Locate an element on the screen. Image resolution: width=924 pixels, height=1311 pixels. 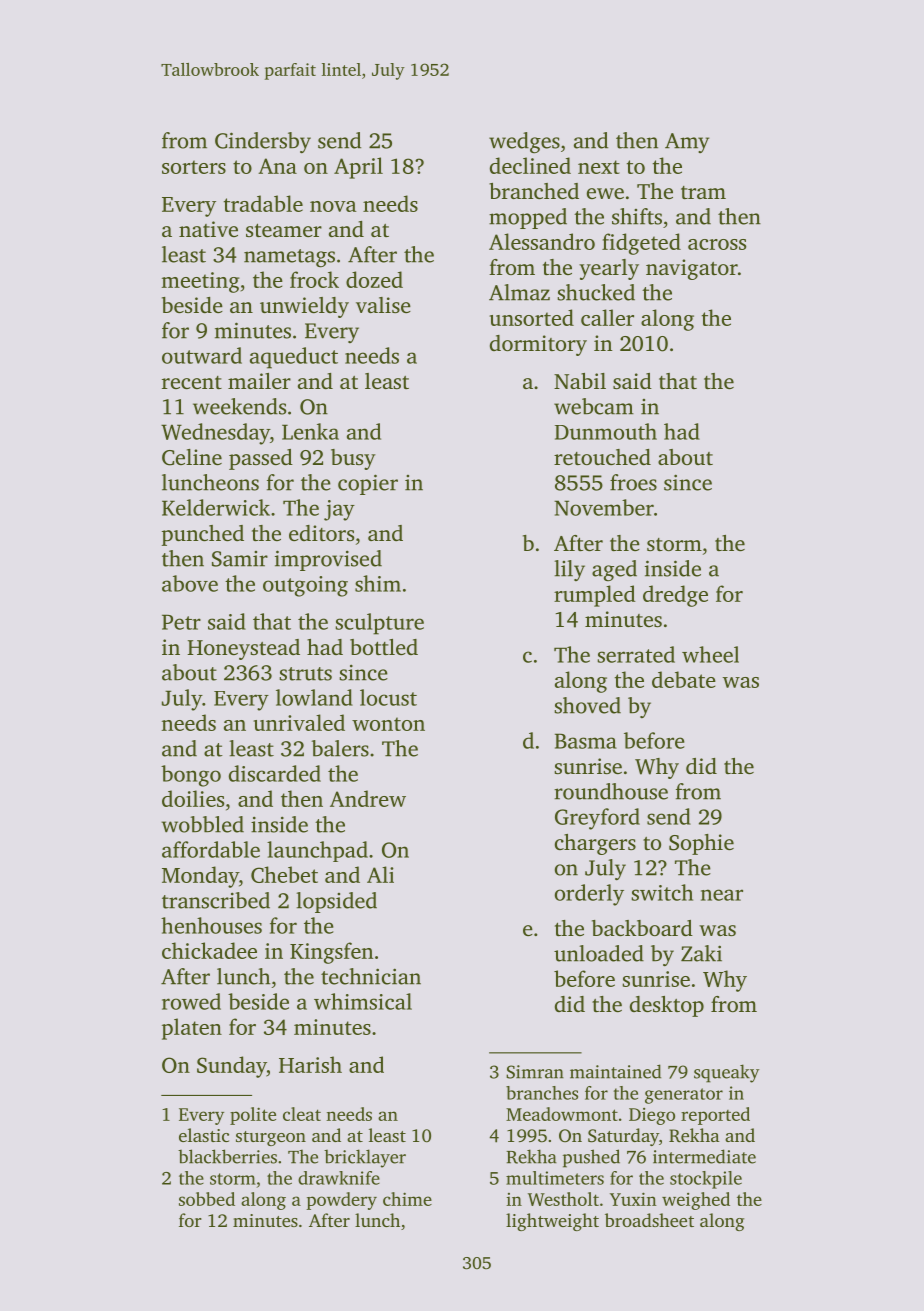
meeting is located at coordinates (201, 282).
